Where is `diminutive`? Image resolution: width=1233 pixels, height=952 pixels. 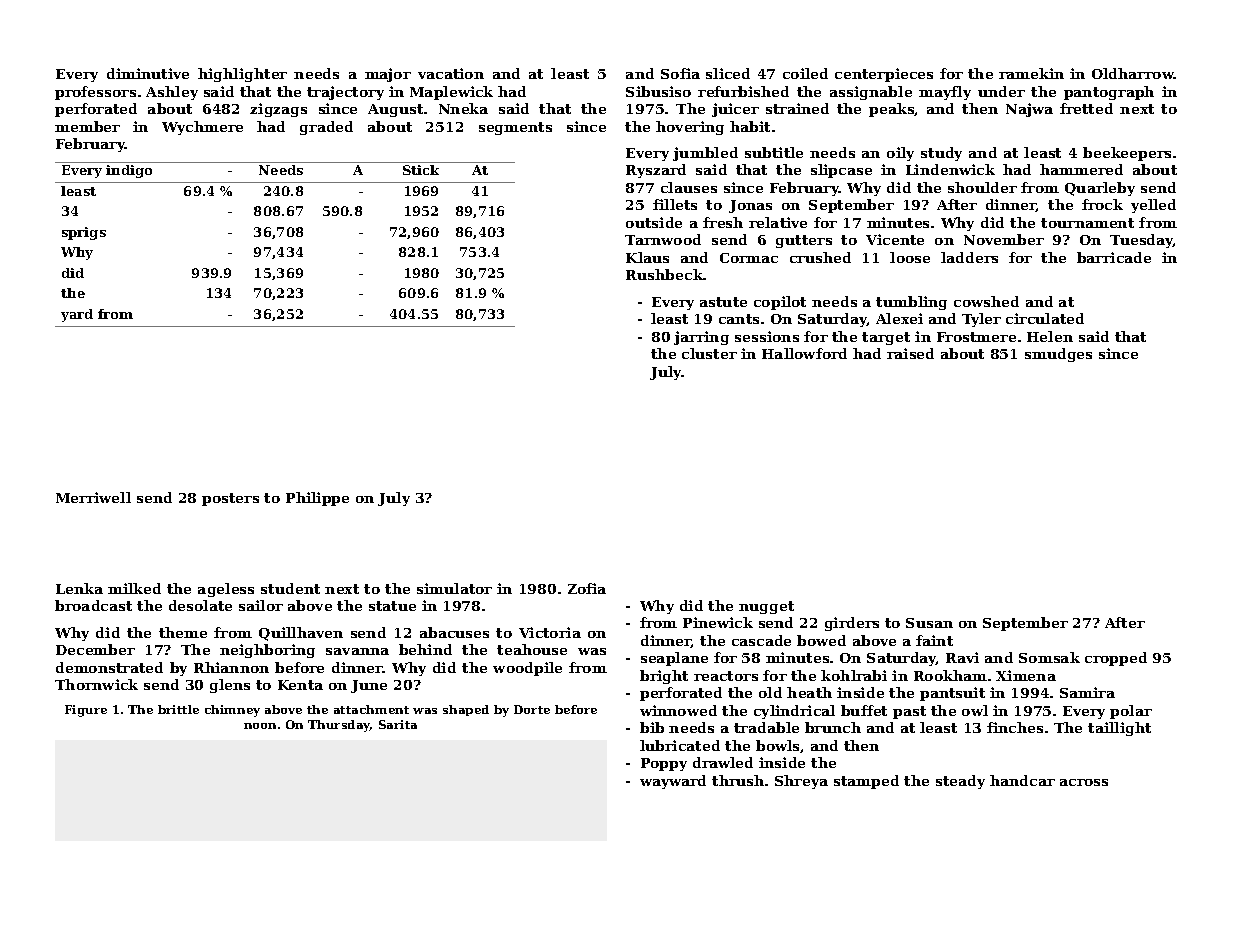 diminutive is located at coordinates (148, 73).
